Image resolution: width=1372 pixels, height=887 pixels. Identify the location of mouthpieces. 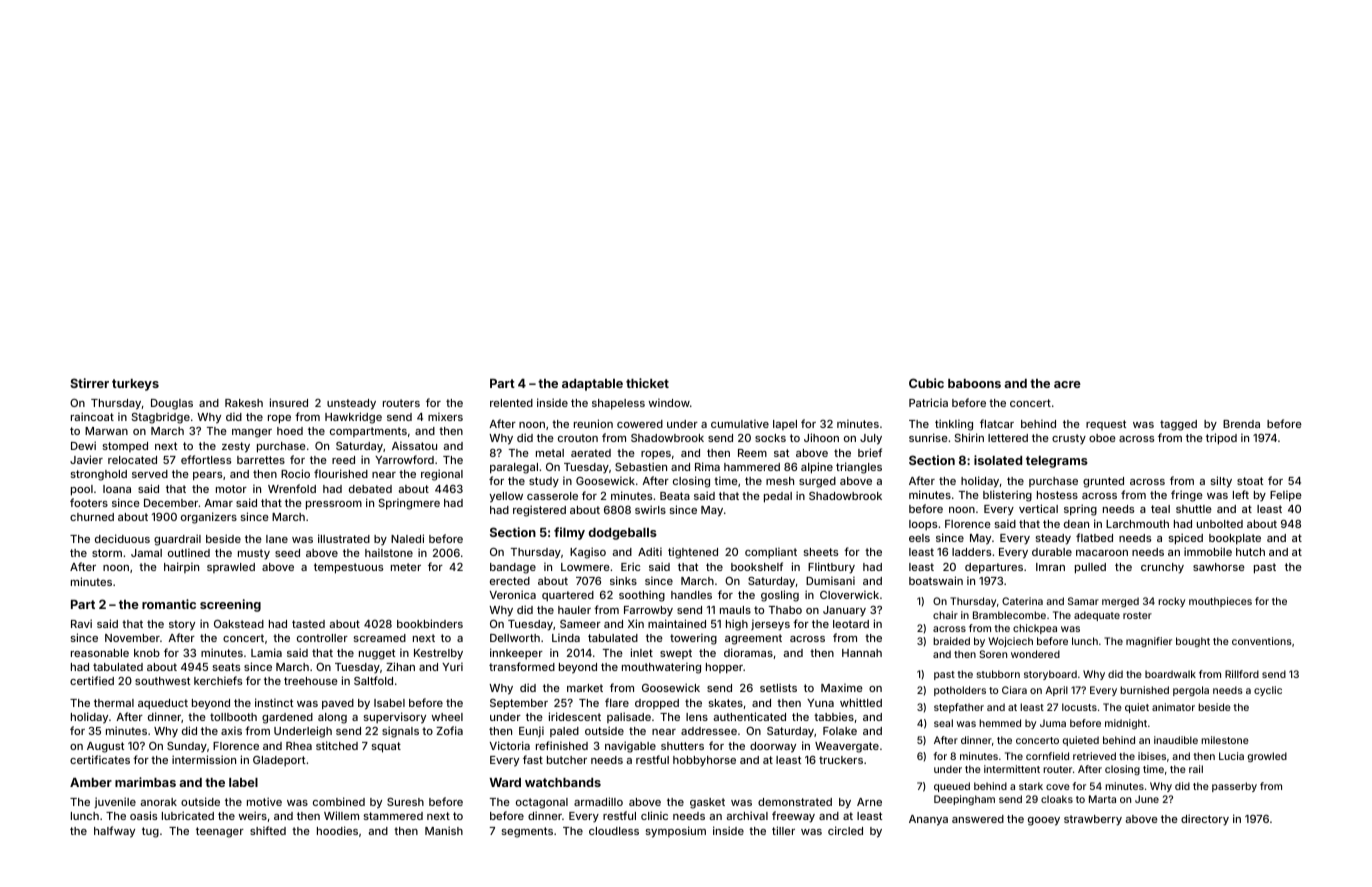
(1220, 602).
